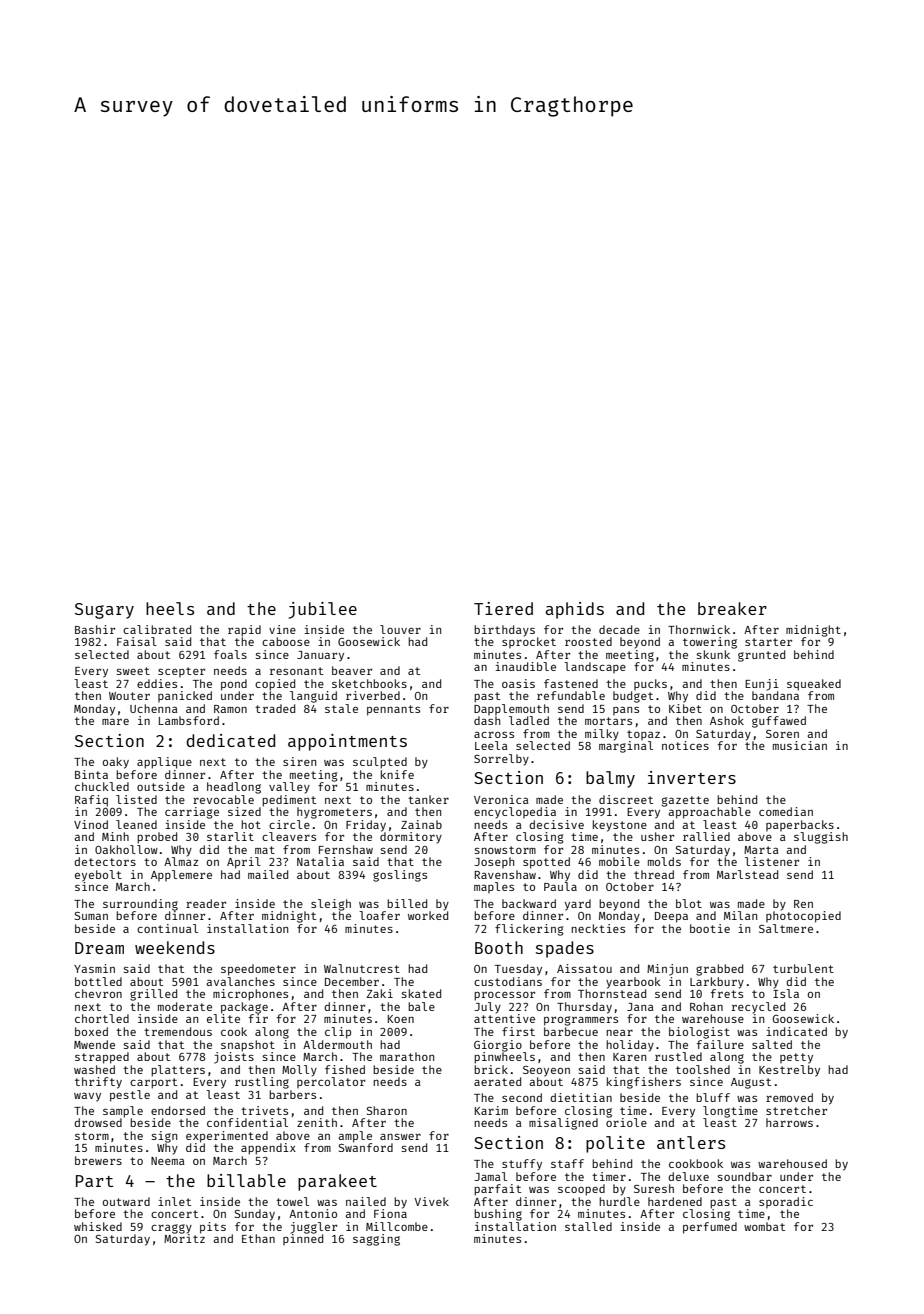  Describe the element at coordinates (529, 642) in the screenshot. I see `sprocket` at that location.
